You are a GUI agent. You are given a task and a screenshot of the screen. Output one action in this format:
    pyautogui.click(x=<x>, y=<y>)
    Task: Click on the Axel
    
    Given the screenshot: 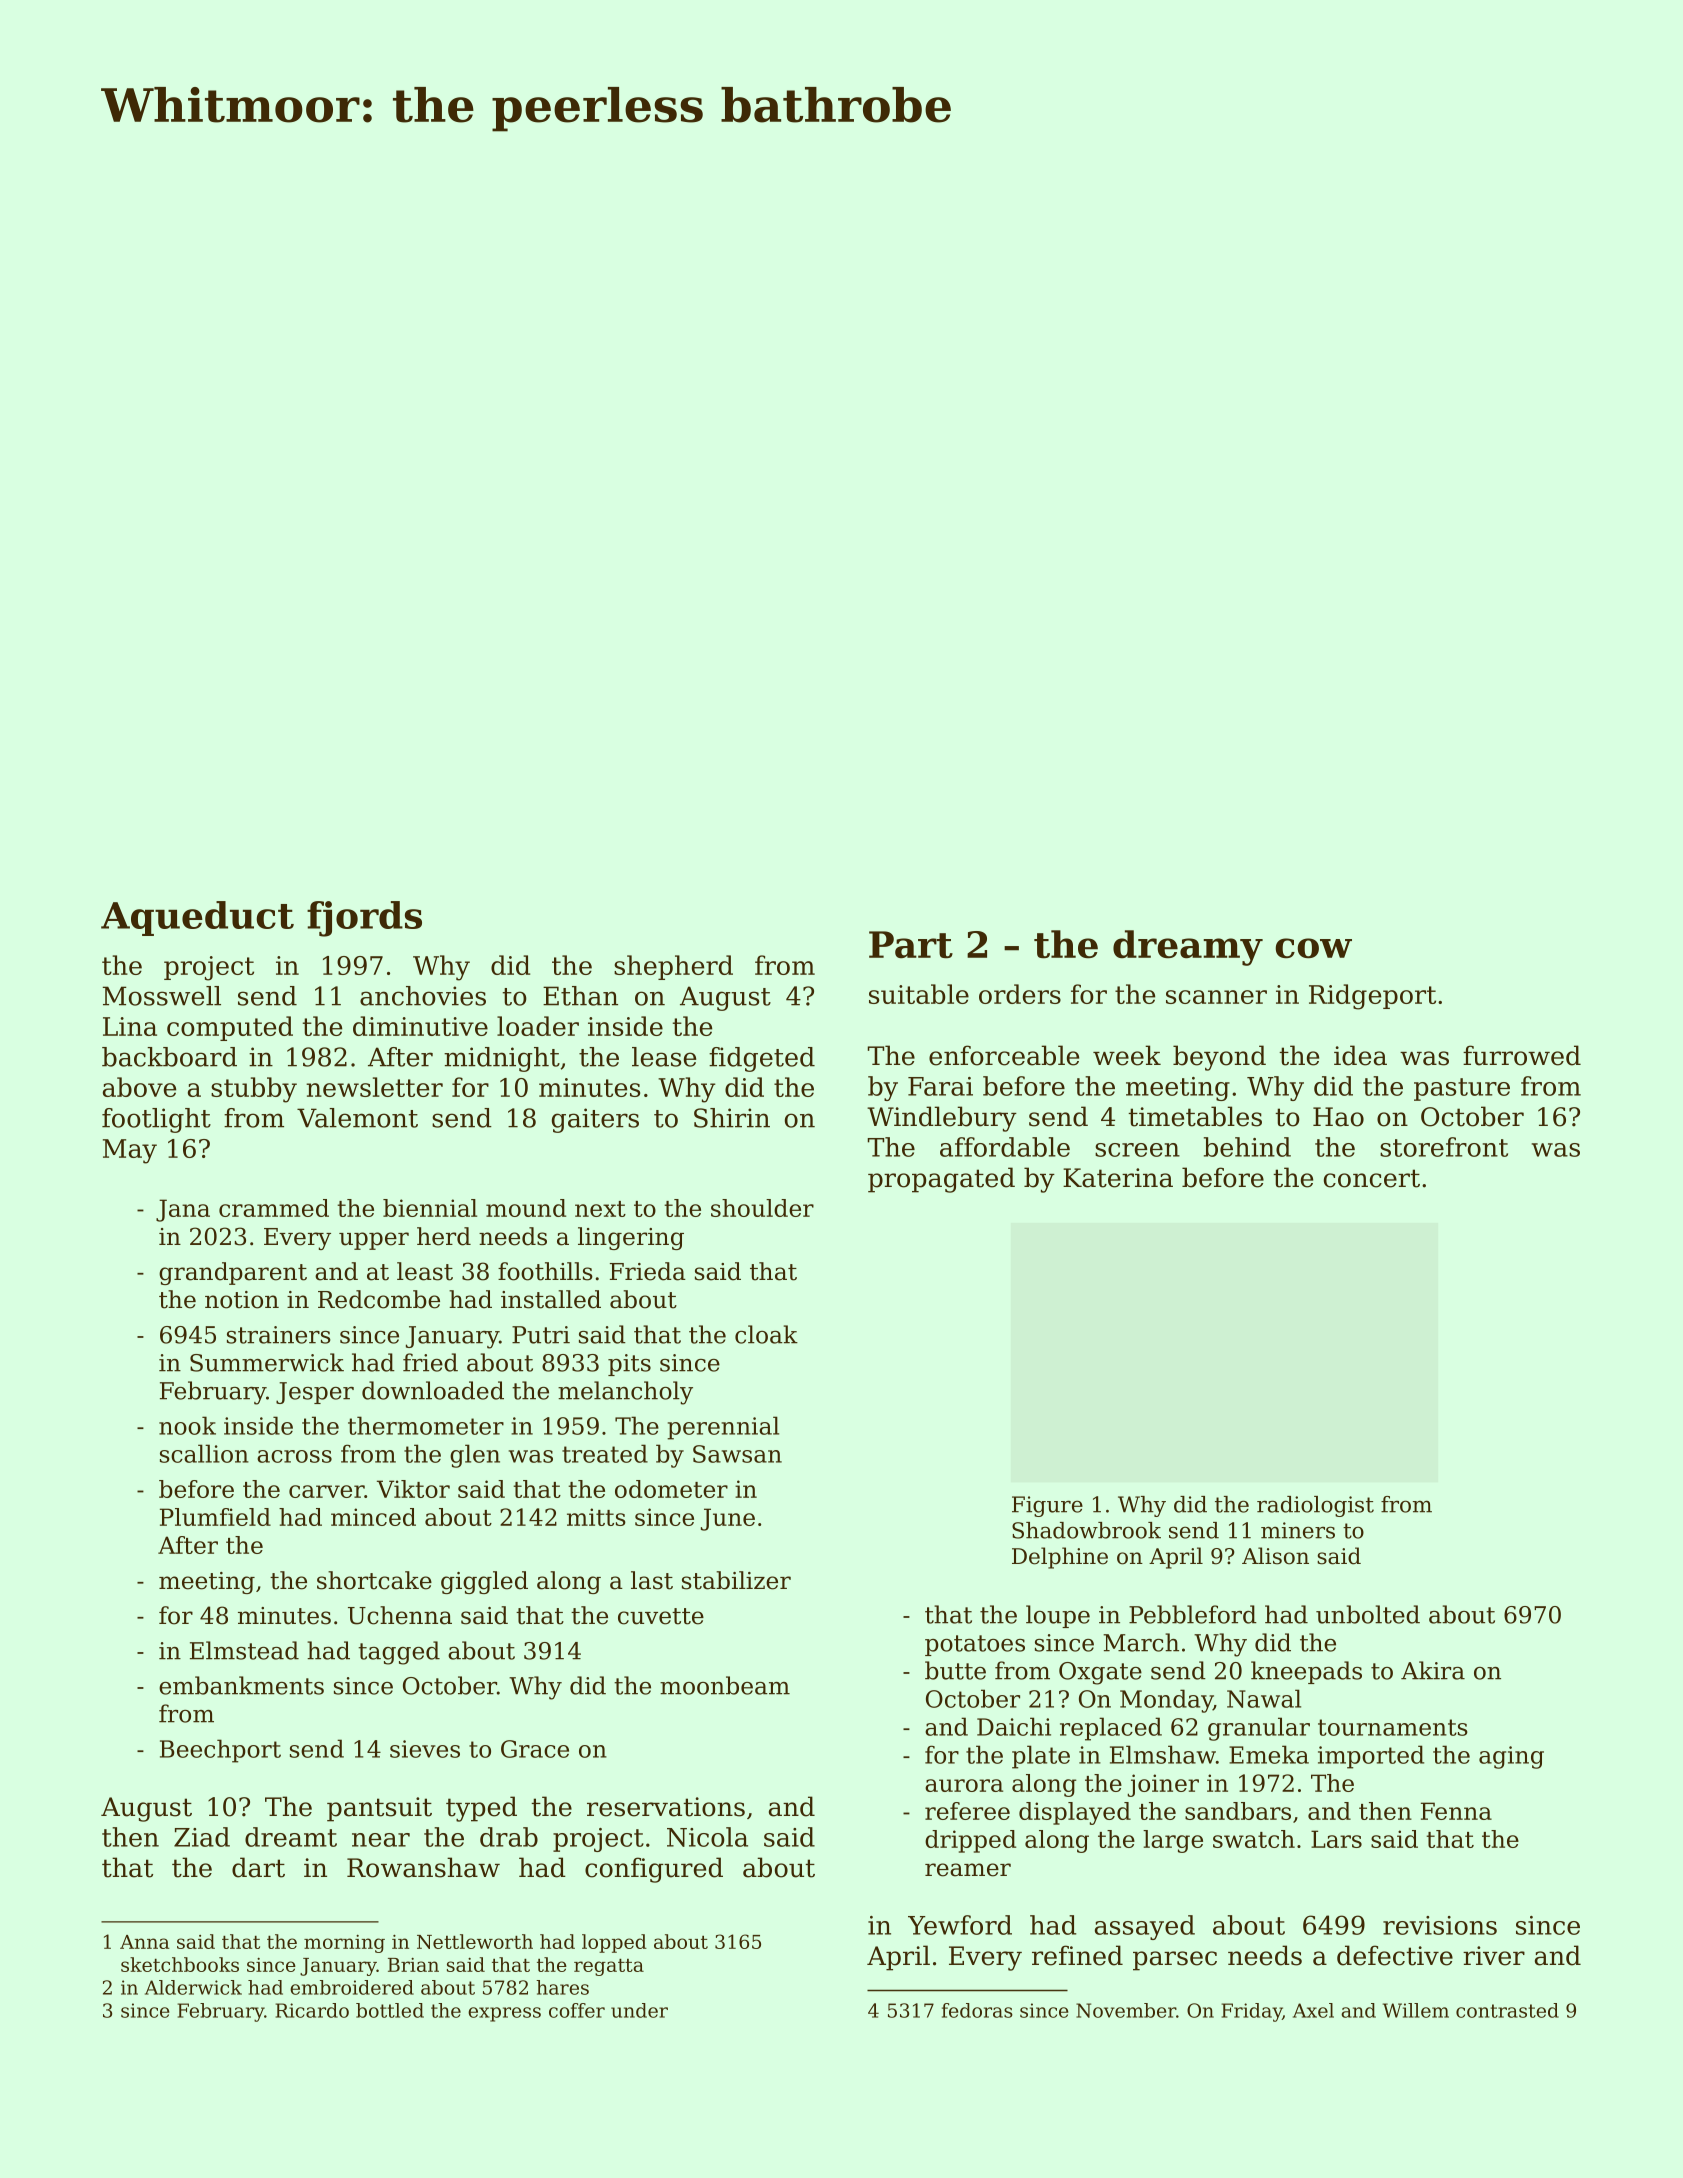 What is the action you would take?
    pyautogui.click(x=1313, y=2010)
